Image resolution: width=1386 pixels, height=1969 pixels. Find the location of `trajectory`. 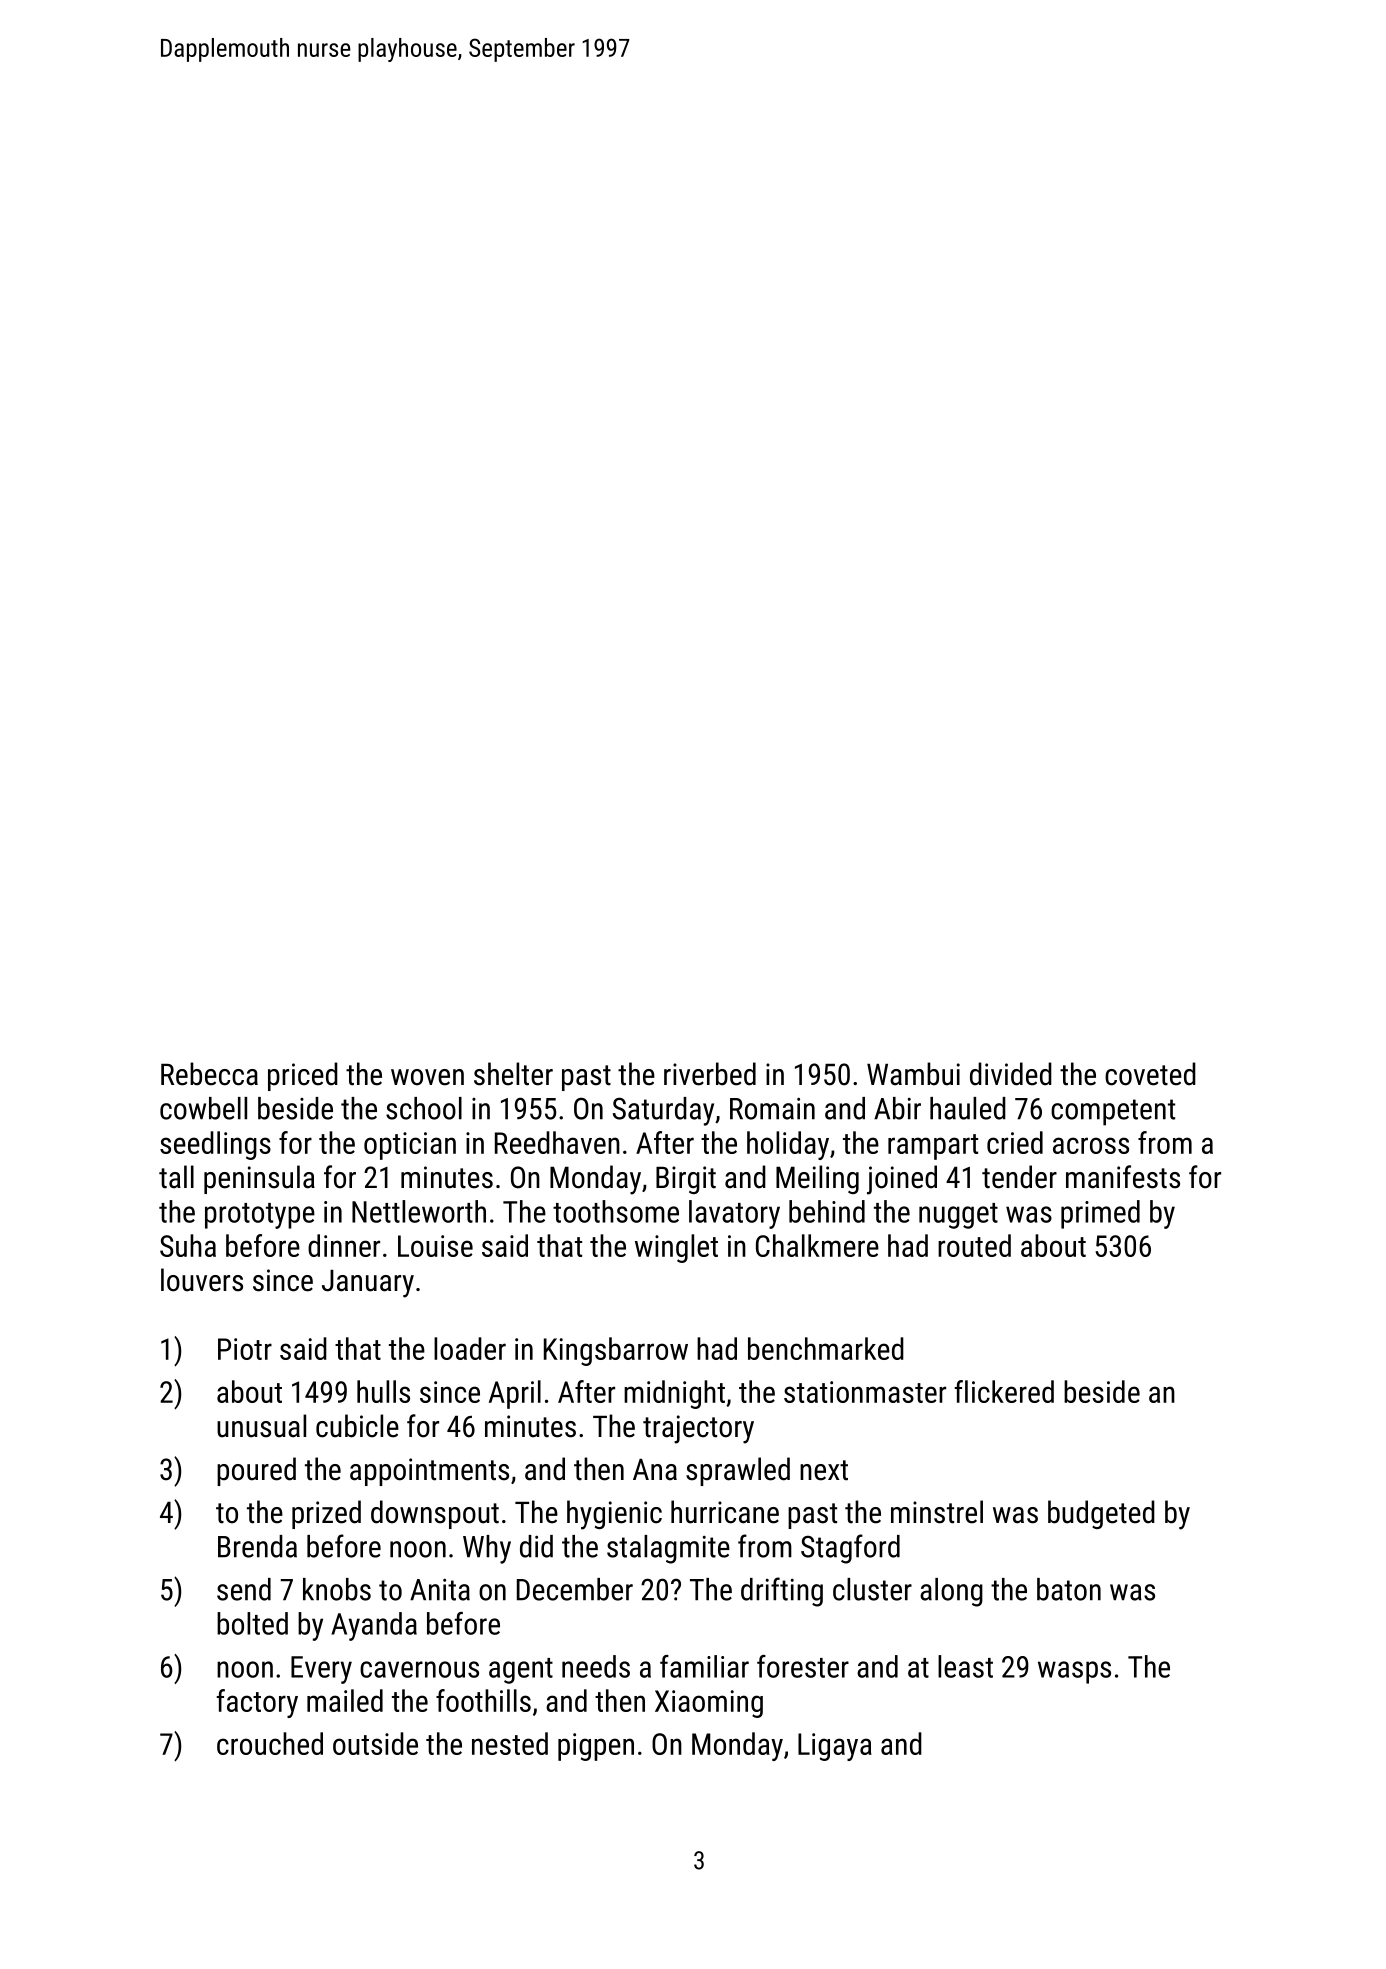

trajectory is located at coordinates (698, 1429).
